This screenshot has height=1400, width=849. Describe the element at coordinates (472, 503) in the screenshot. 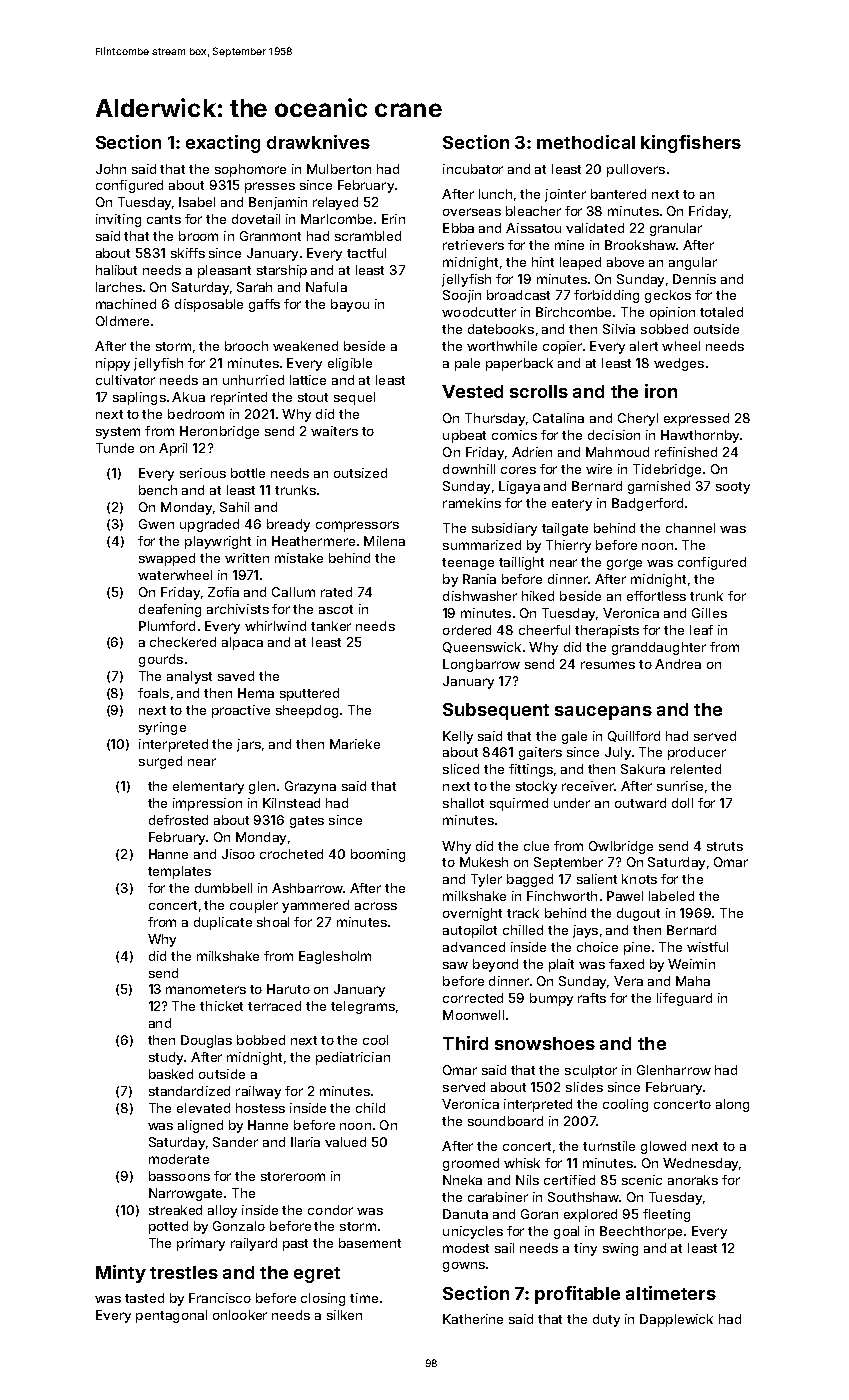

I see `ramekins` at that location.
